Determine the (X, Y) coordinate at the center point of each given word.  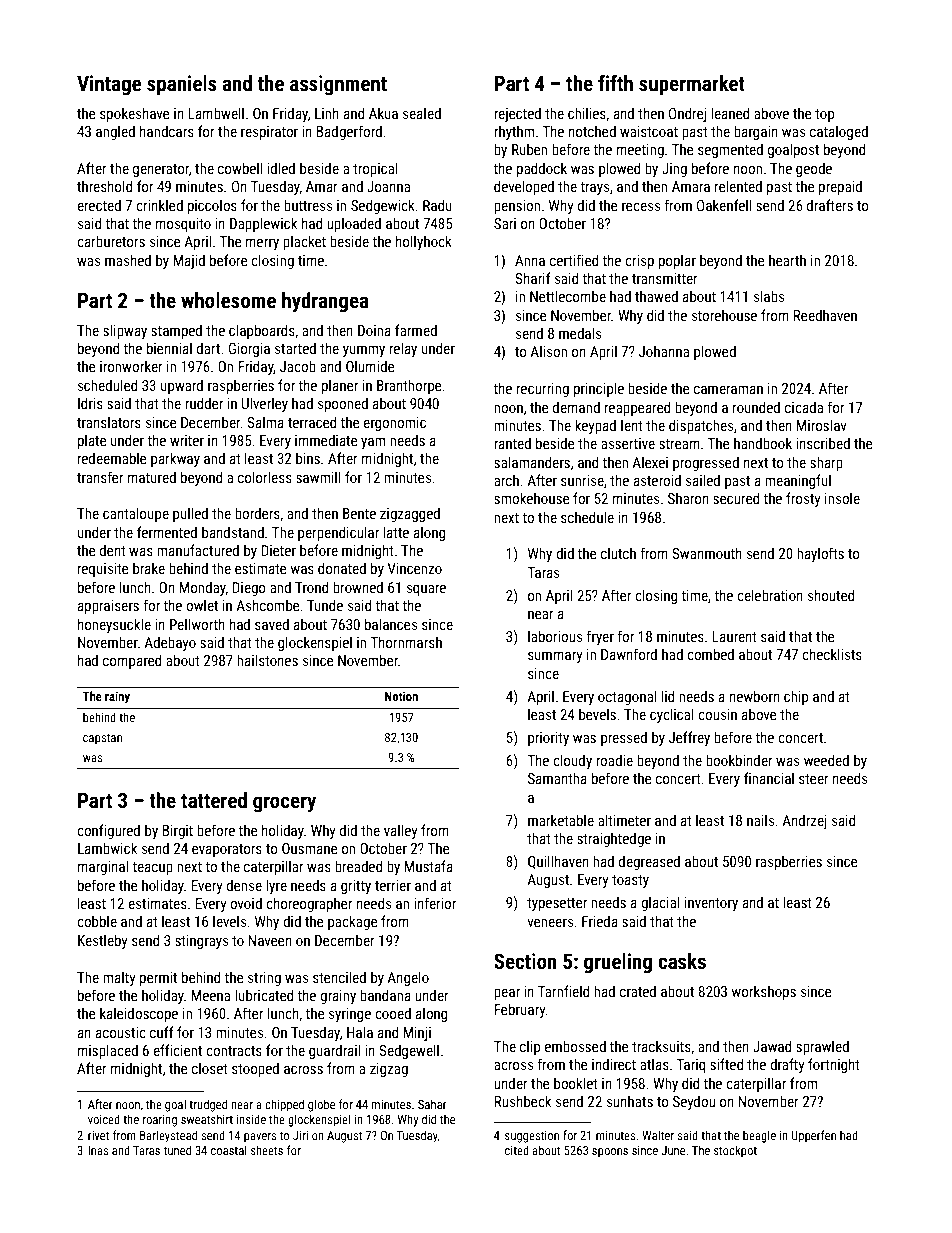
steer (814, 779)
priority (548, 739)
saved (272, 624)
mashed (128, 260)
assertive (628, 443)
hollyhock (424, 242)
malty (119, 978)
